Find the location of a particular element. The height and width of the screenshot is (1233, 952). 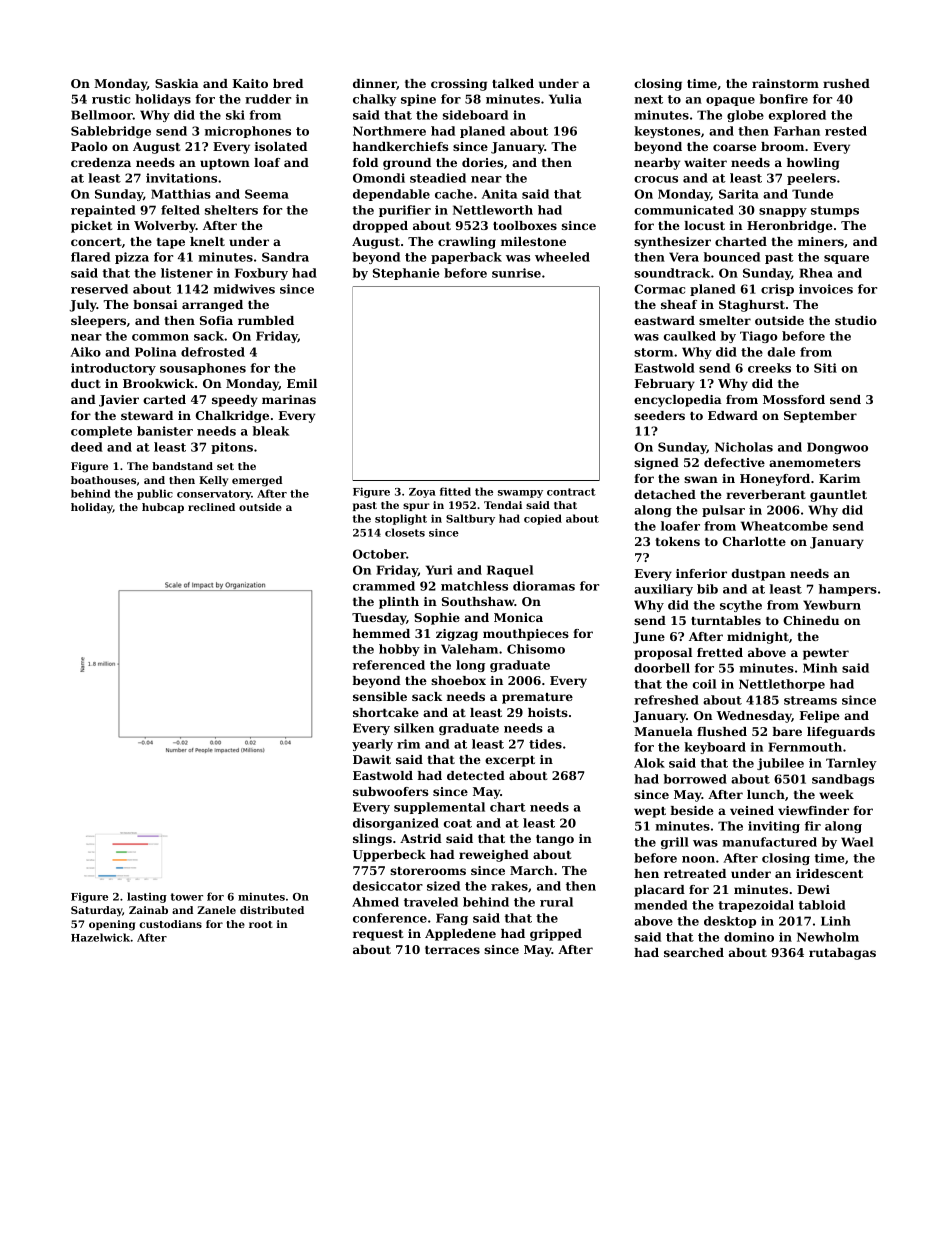

opaque is located at coordinates (730, 101).
